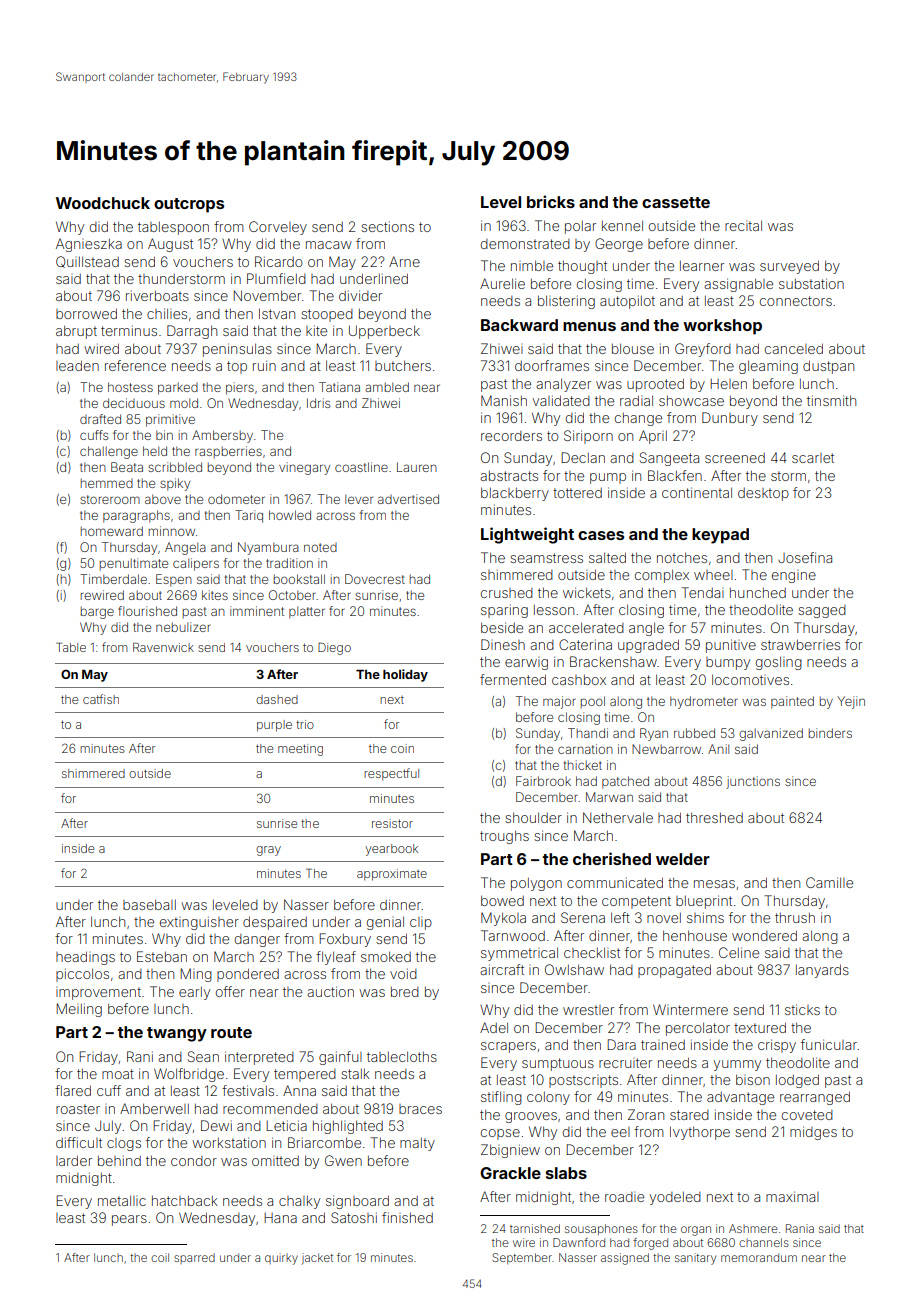  I want to click on wrestler, so click(588, 1010).
